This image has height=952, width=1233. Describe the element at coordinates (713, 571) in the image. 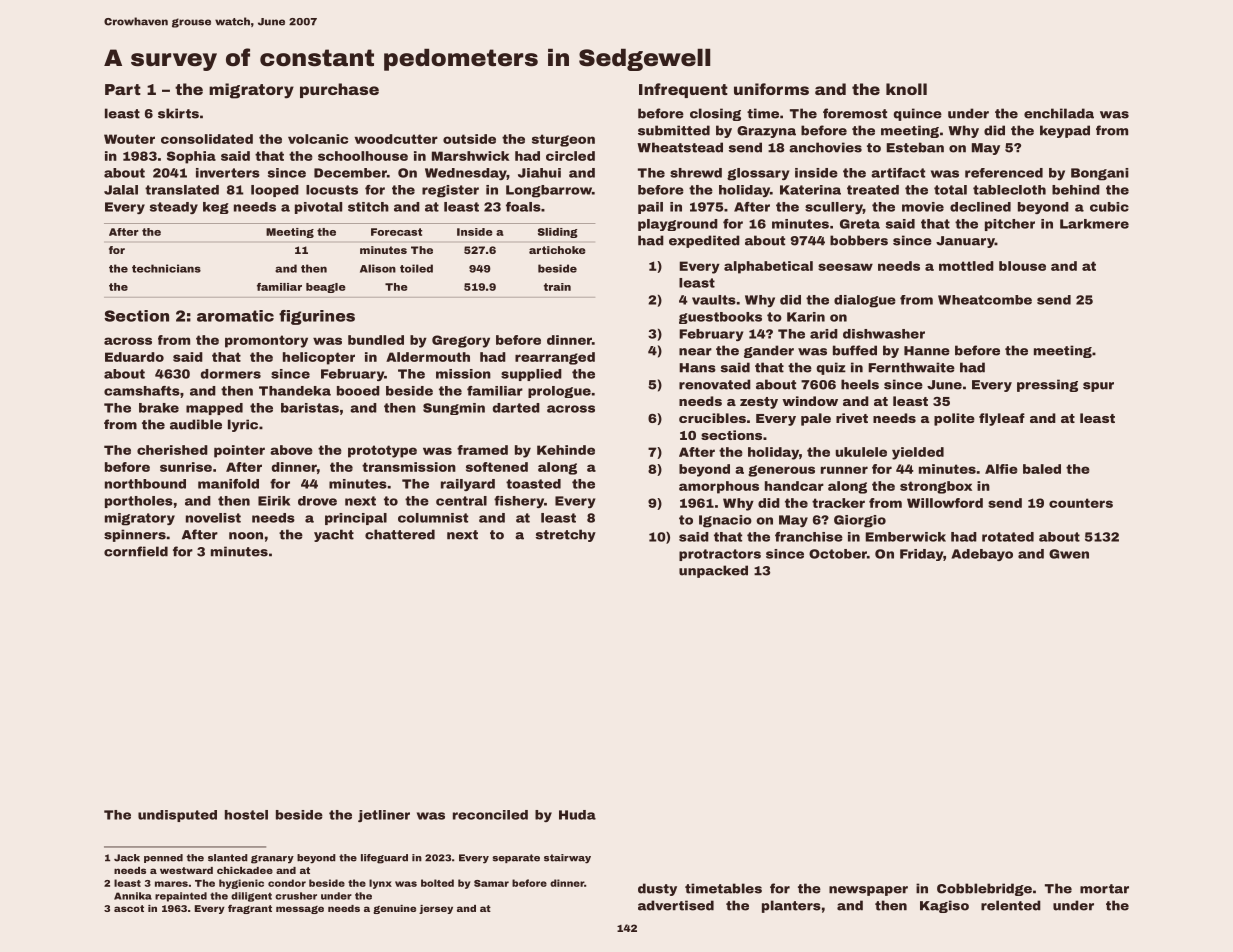

I see `unpacked` at that location.
